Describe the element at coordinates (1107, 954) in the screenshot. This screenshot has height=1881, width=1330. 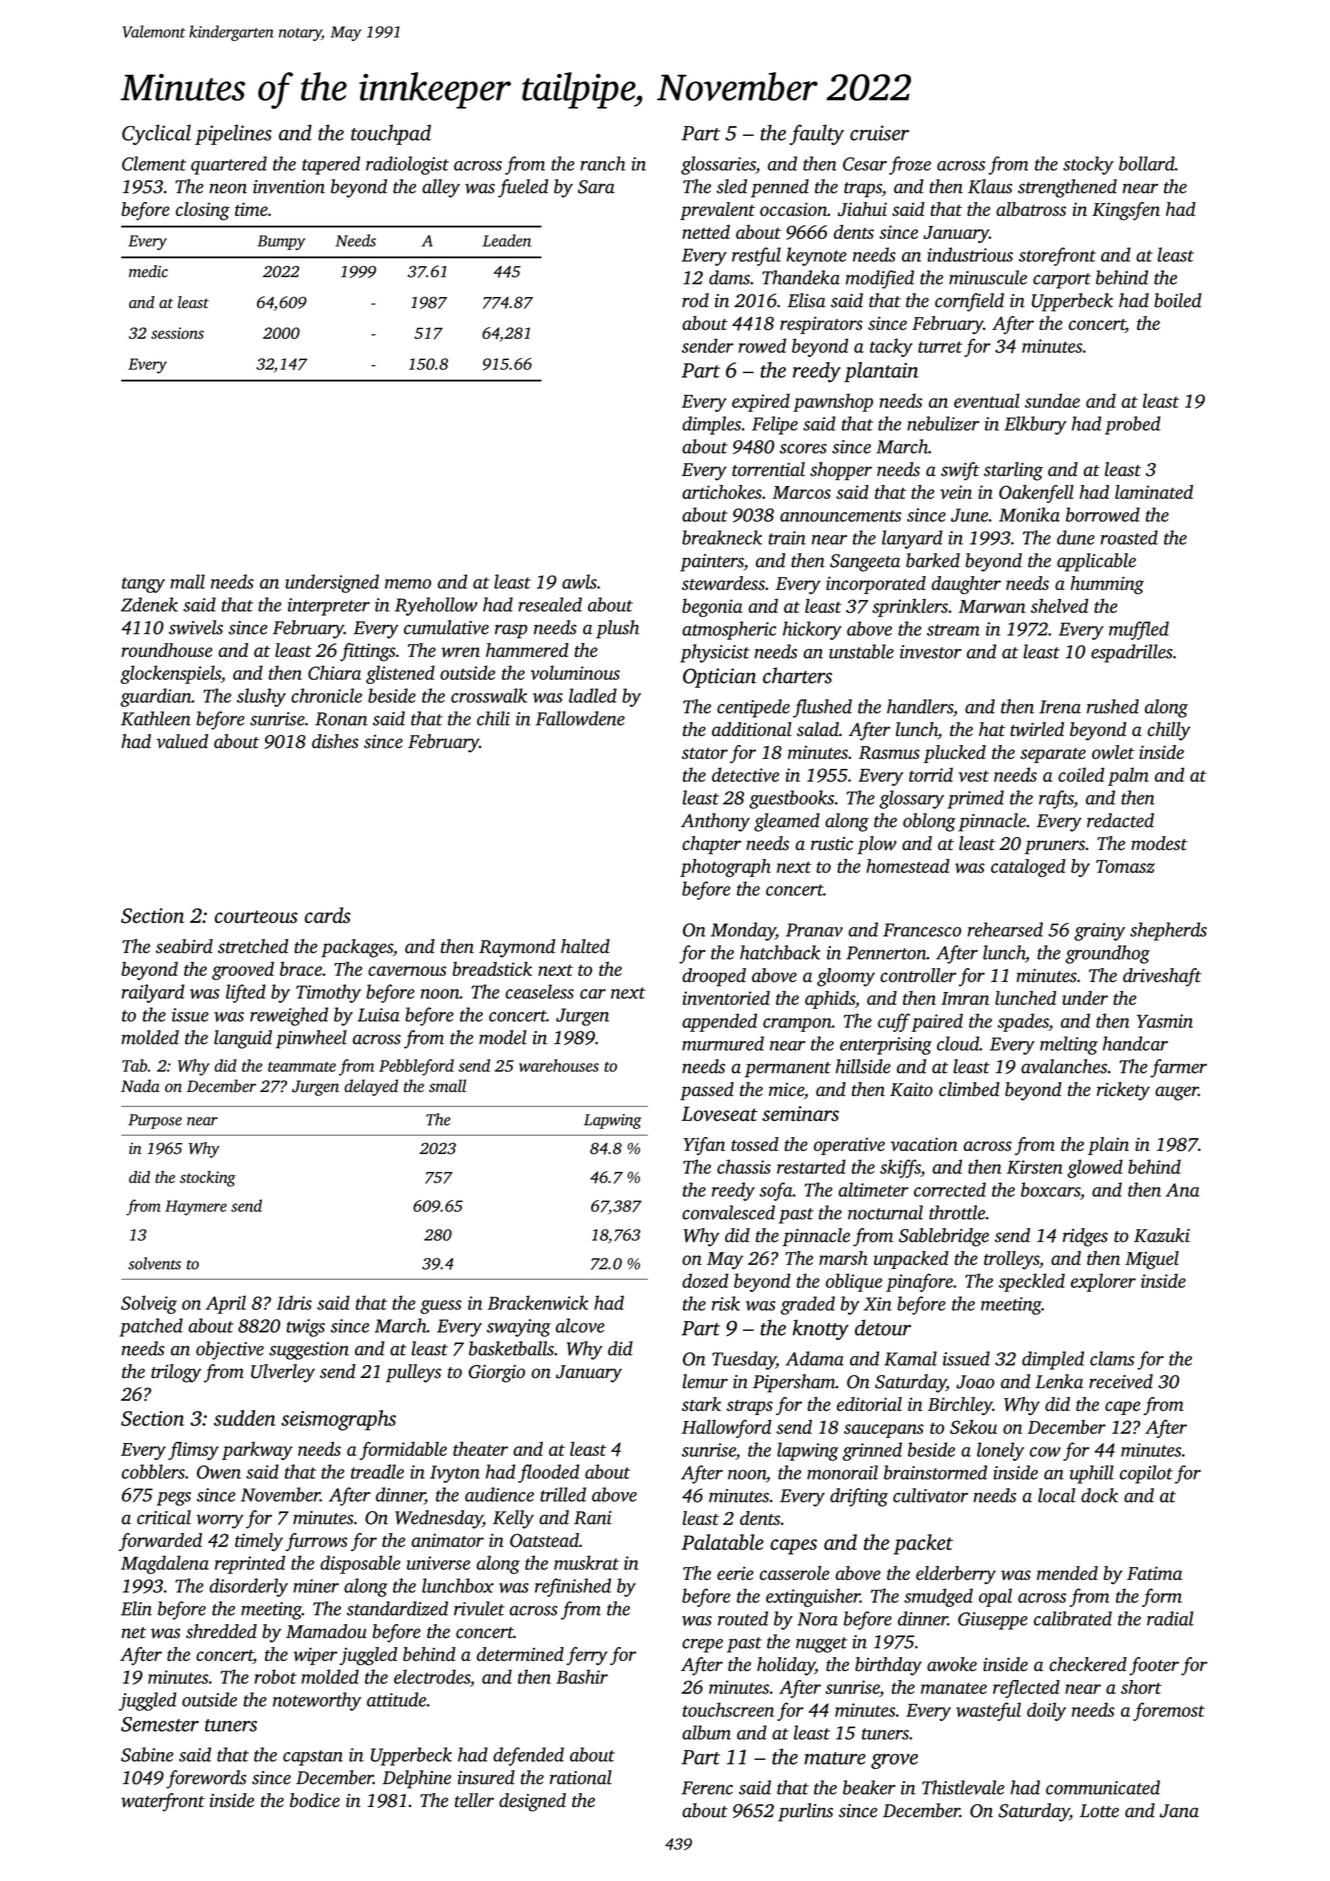
I see `groundhog` at that location.
